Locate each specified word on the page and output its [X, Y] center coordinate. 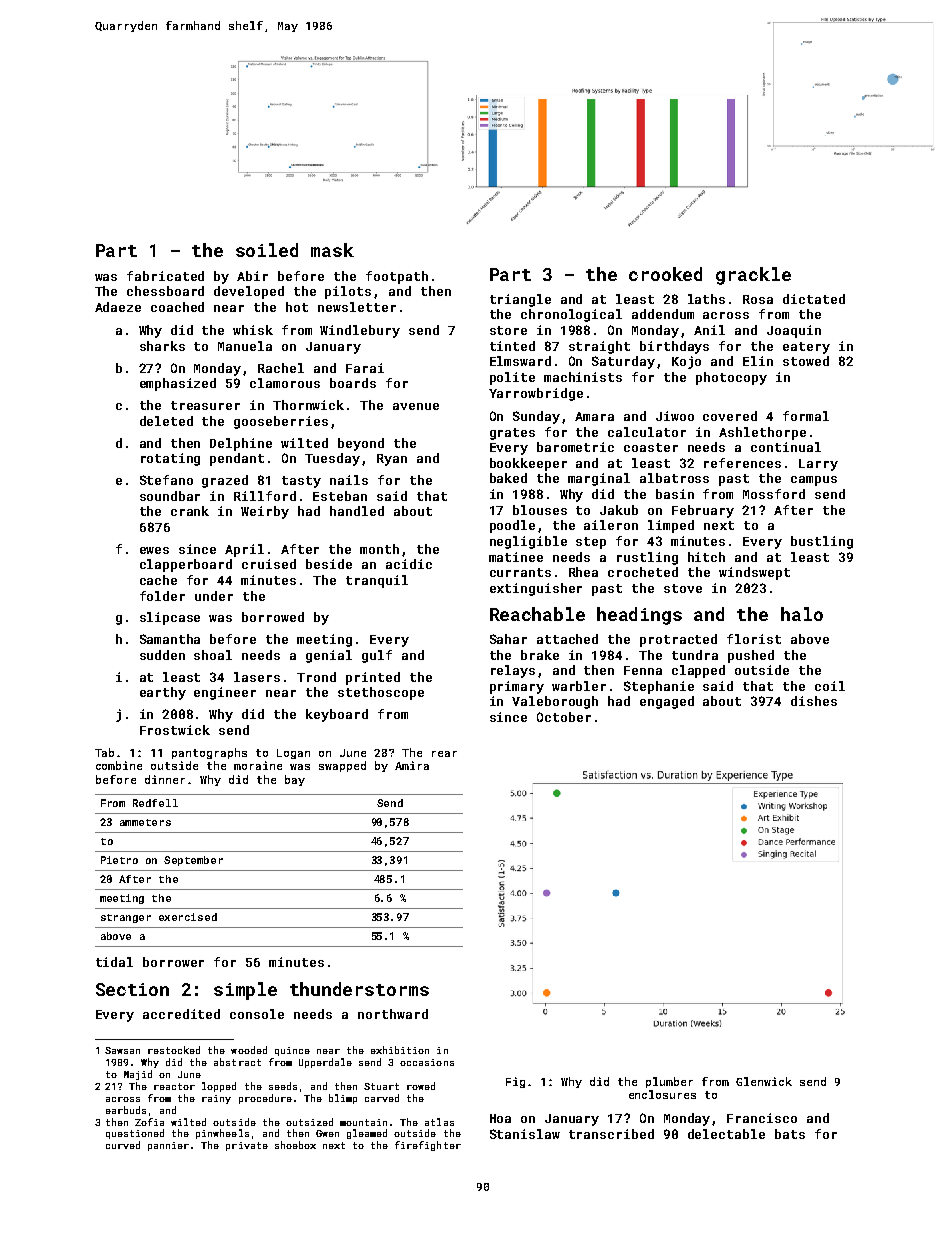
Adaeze [118, 307]
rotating [170, 459]
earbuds [126, 1110]
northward [393, 1014]
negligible [528, 542]
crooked [665, 274]
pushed [751, 656]
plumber [669, 1082]
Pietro [119, 860]
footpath [397, 277]
